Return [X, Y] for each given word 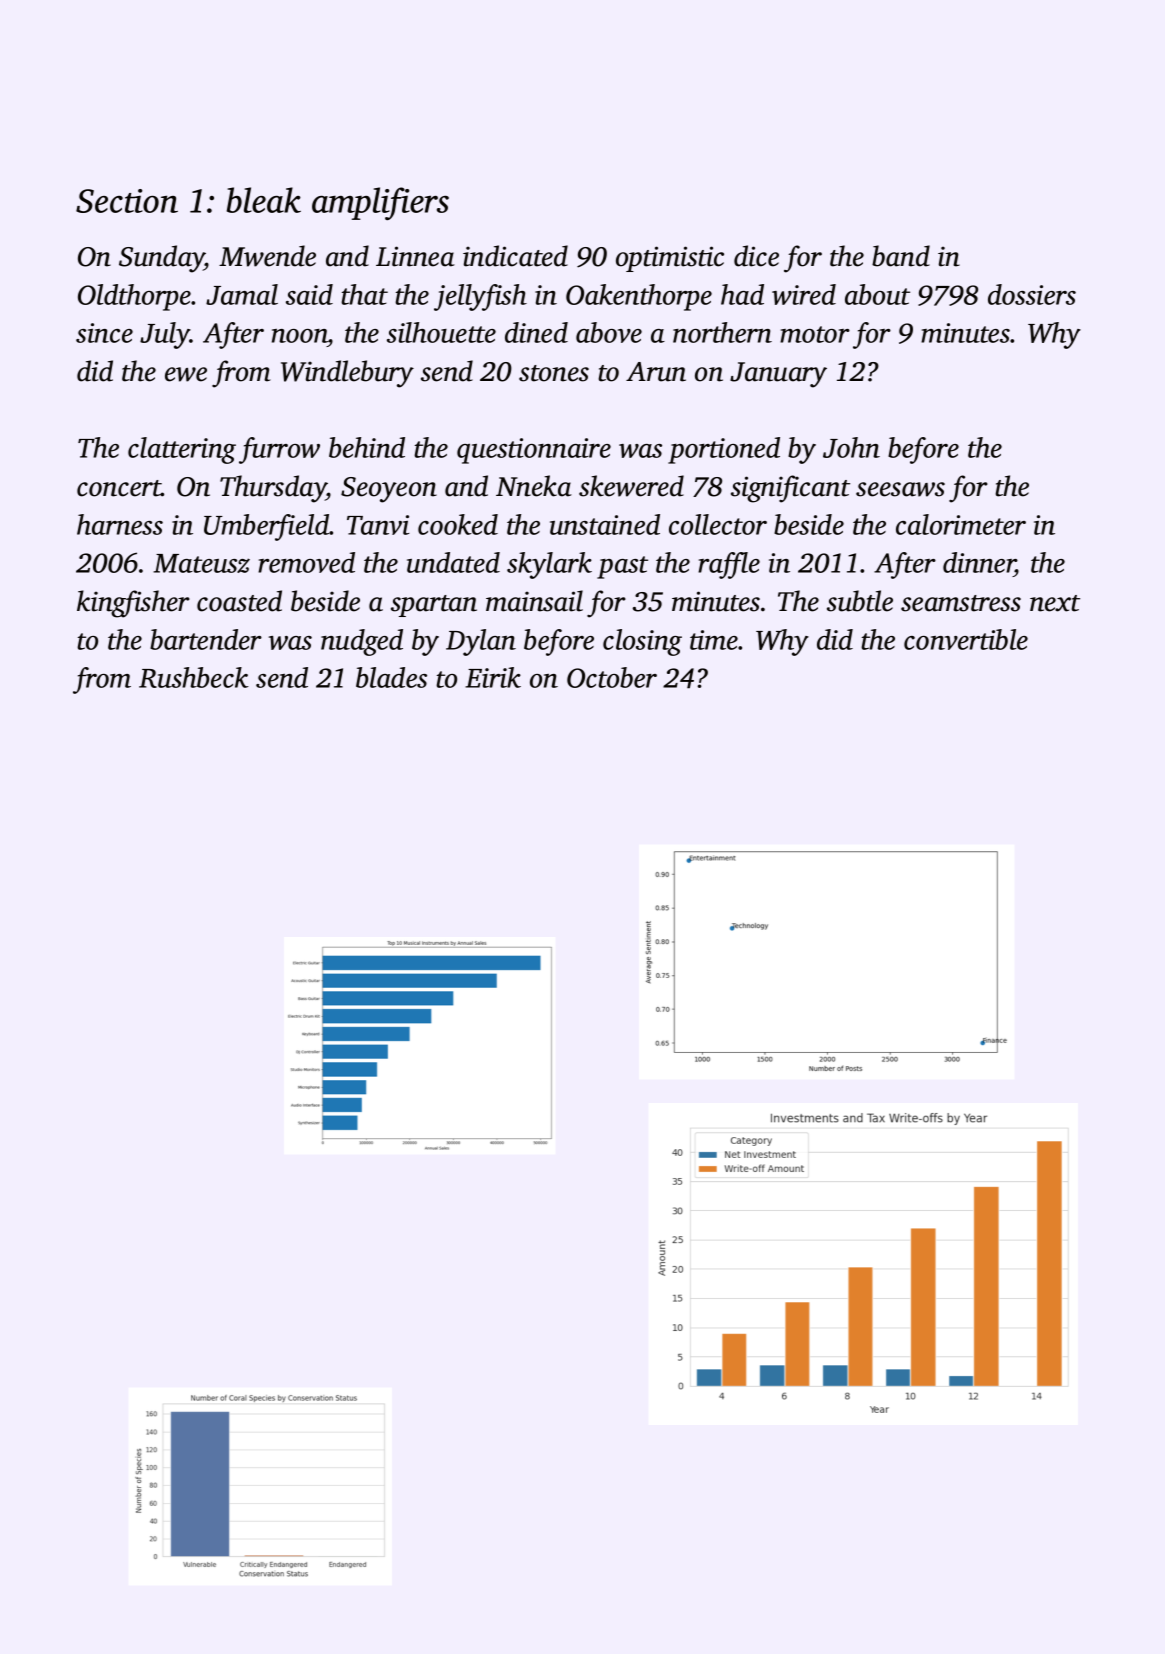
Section [127, 201]
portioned [724, 450]
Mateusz [201, 563]
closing [642, 642]
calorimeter [961, 524]
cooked [458, 524]
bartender [206, 639]
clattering [182, 450]
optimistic [670, 259]
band [901, 256]
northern [722, 332]
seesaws [900, 489]
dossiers [1032, 294]
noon [300, 336]
